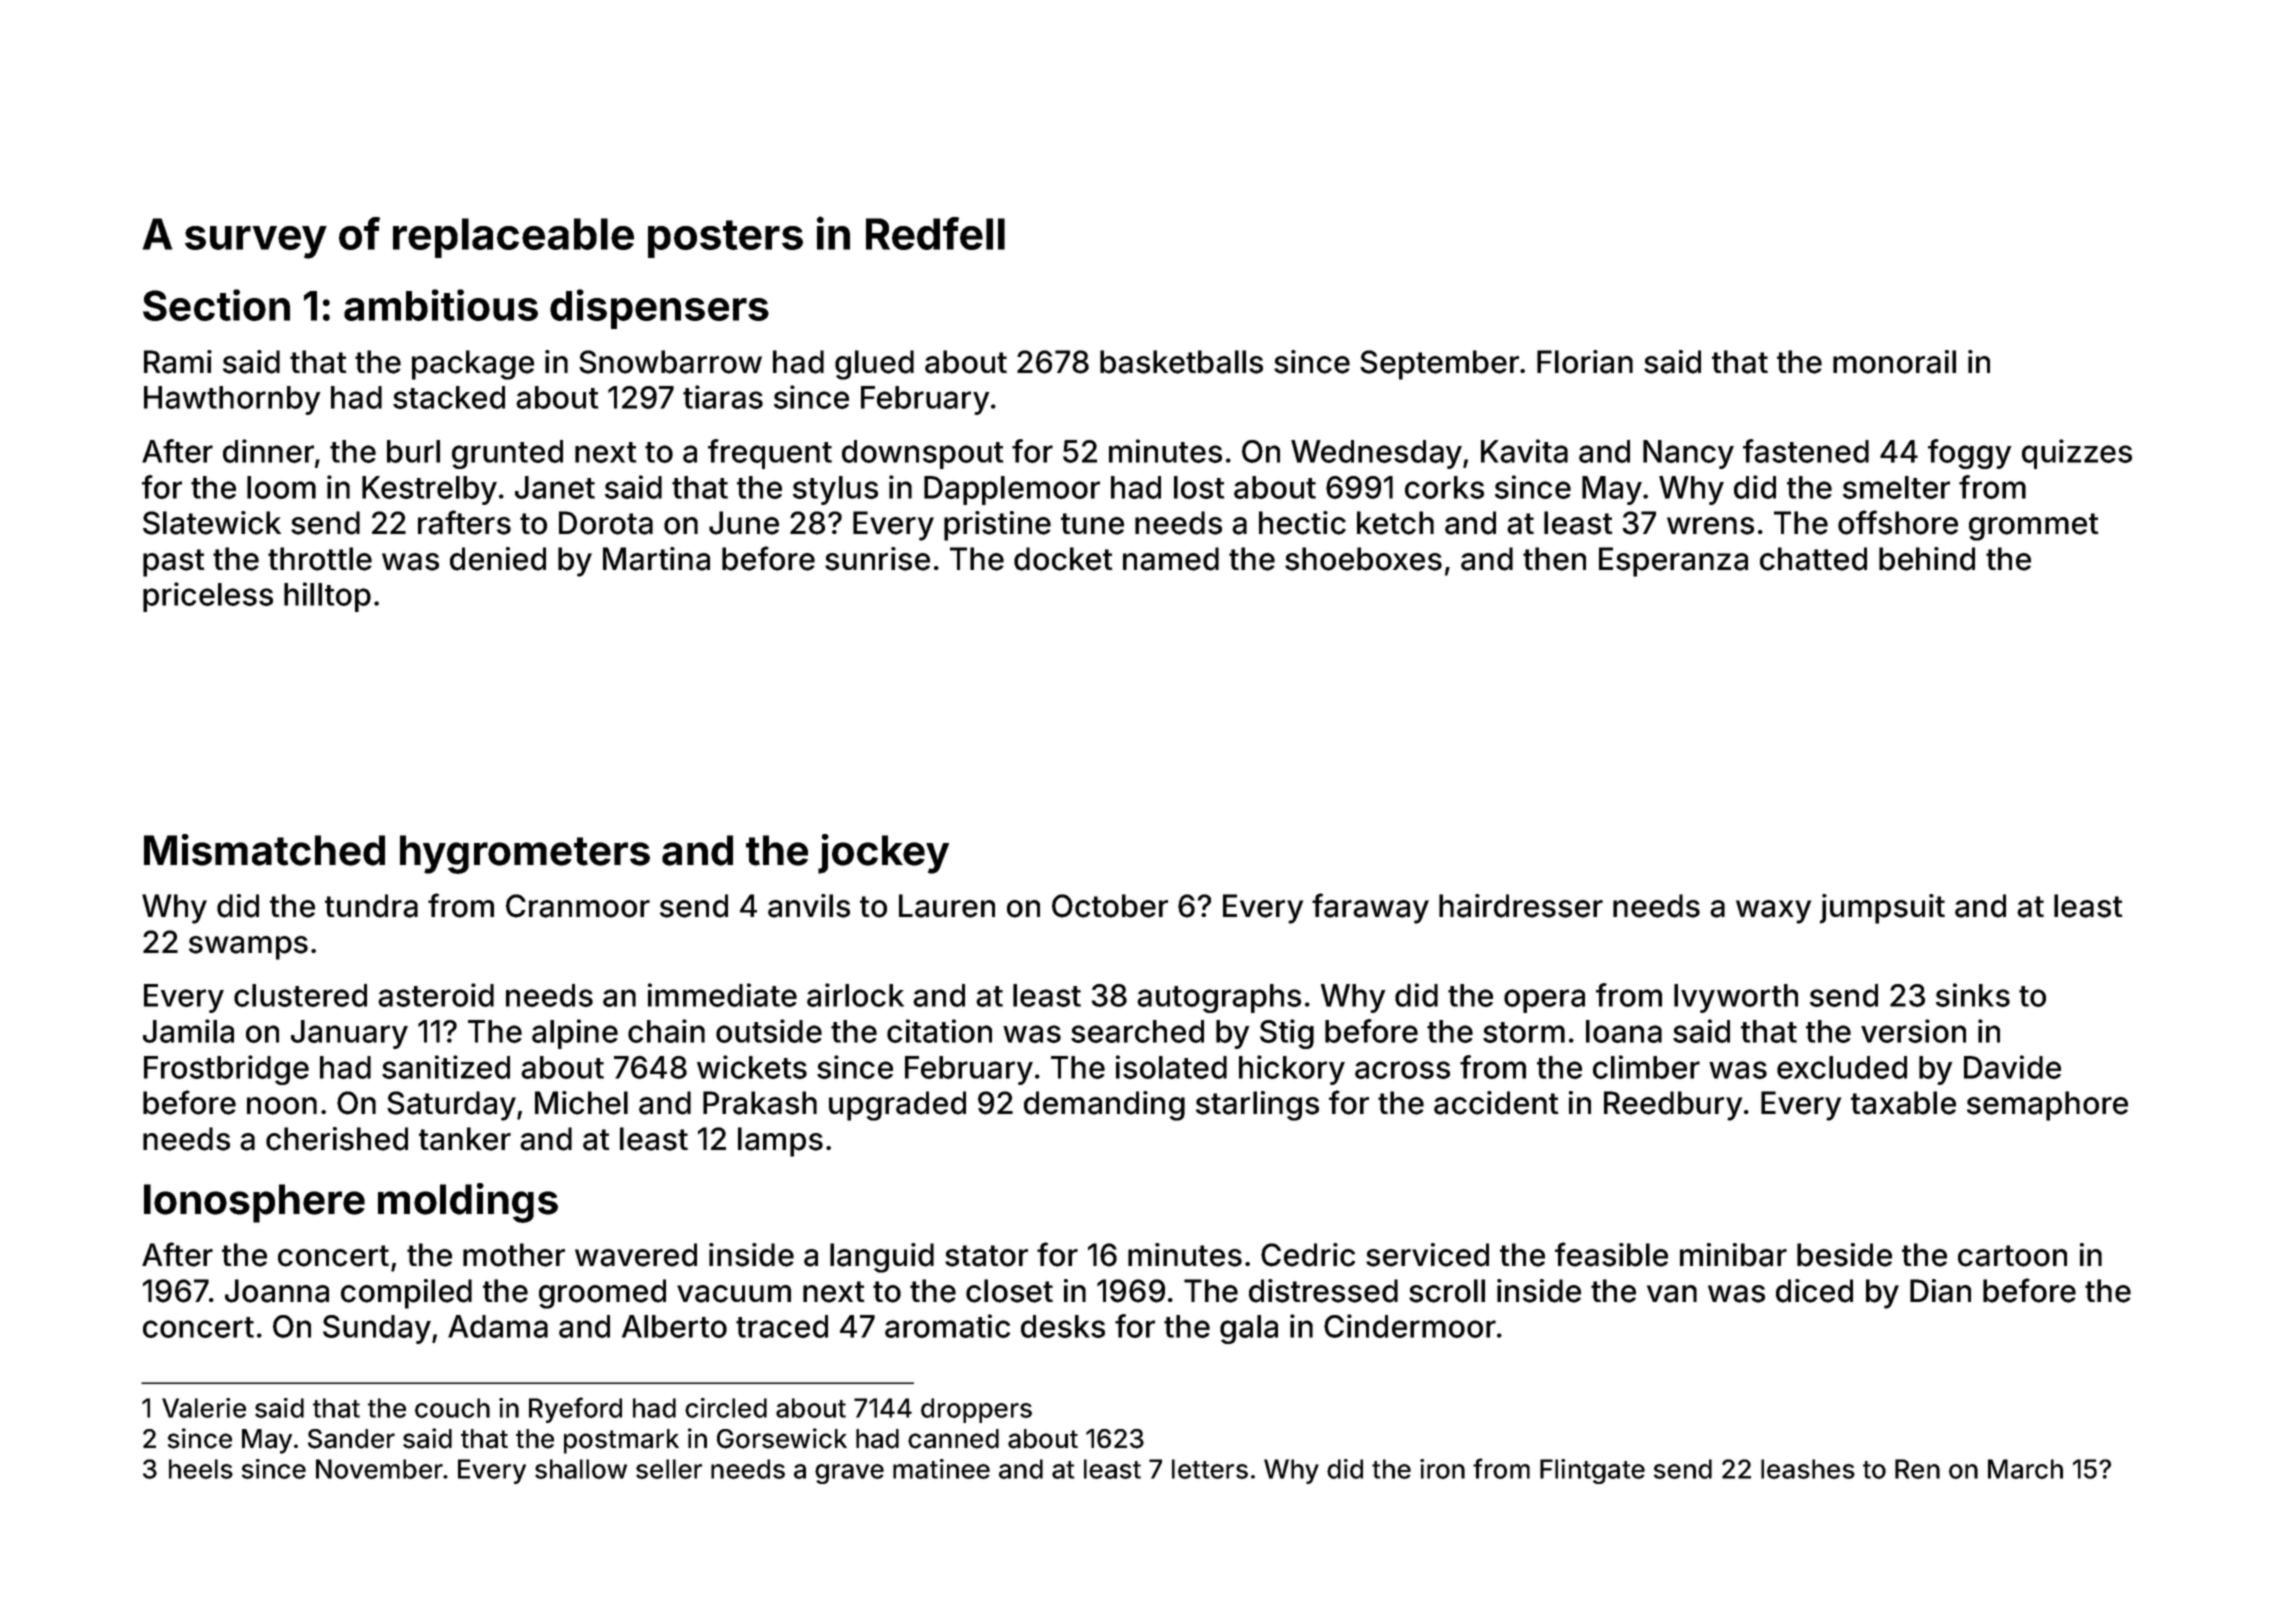  I want to click on package, so click(473, 365).
